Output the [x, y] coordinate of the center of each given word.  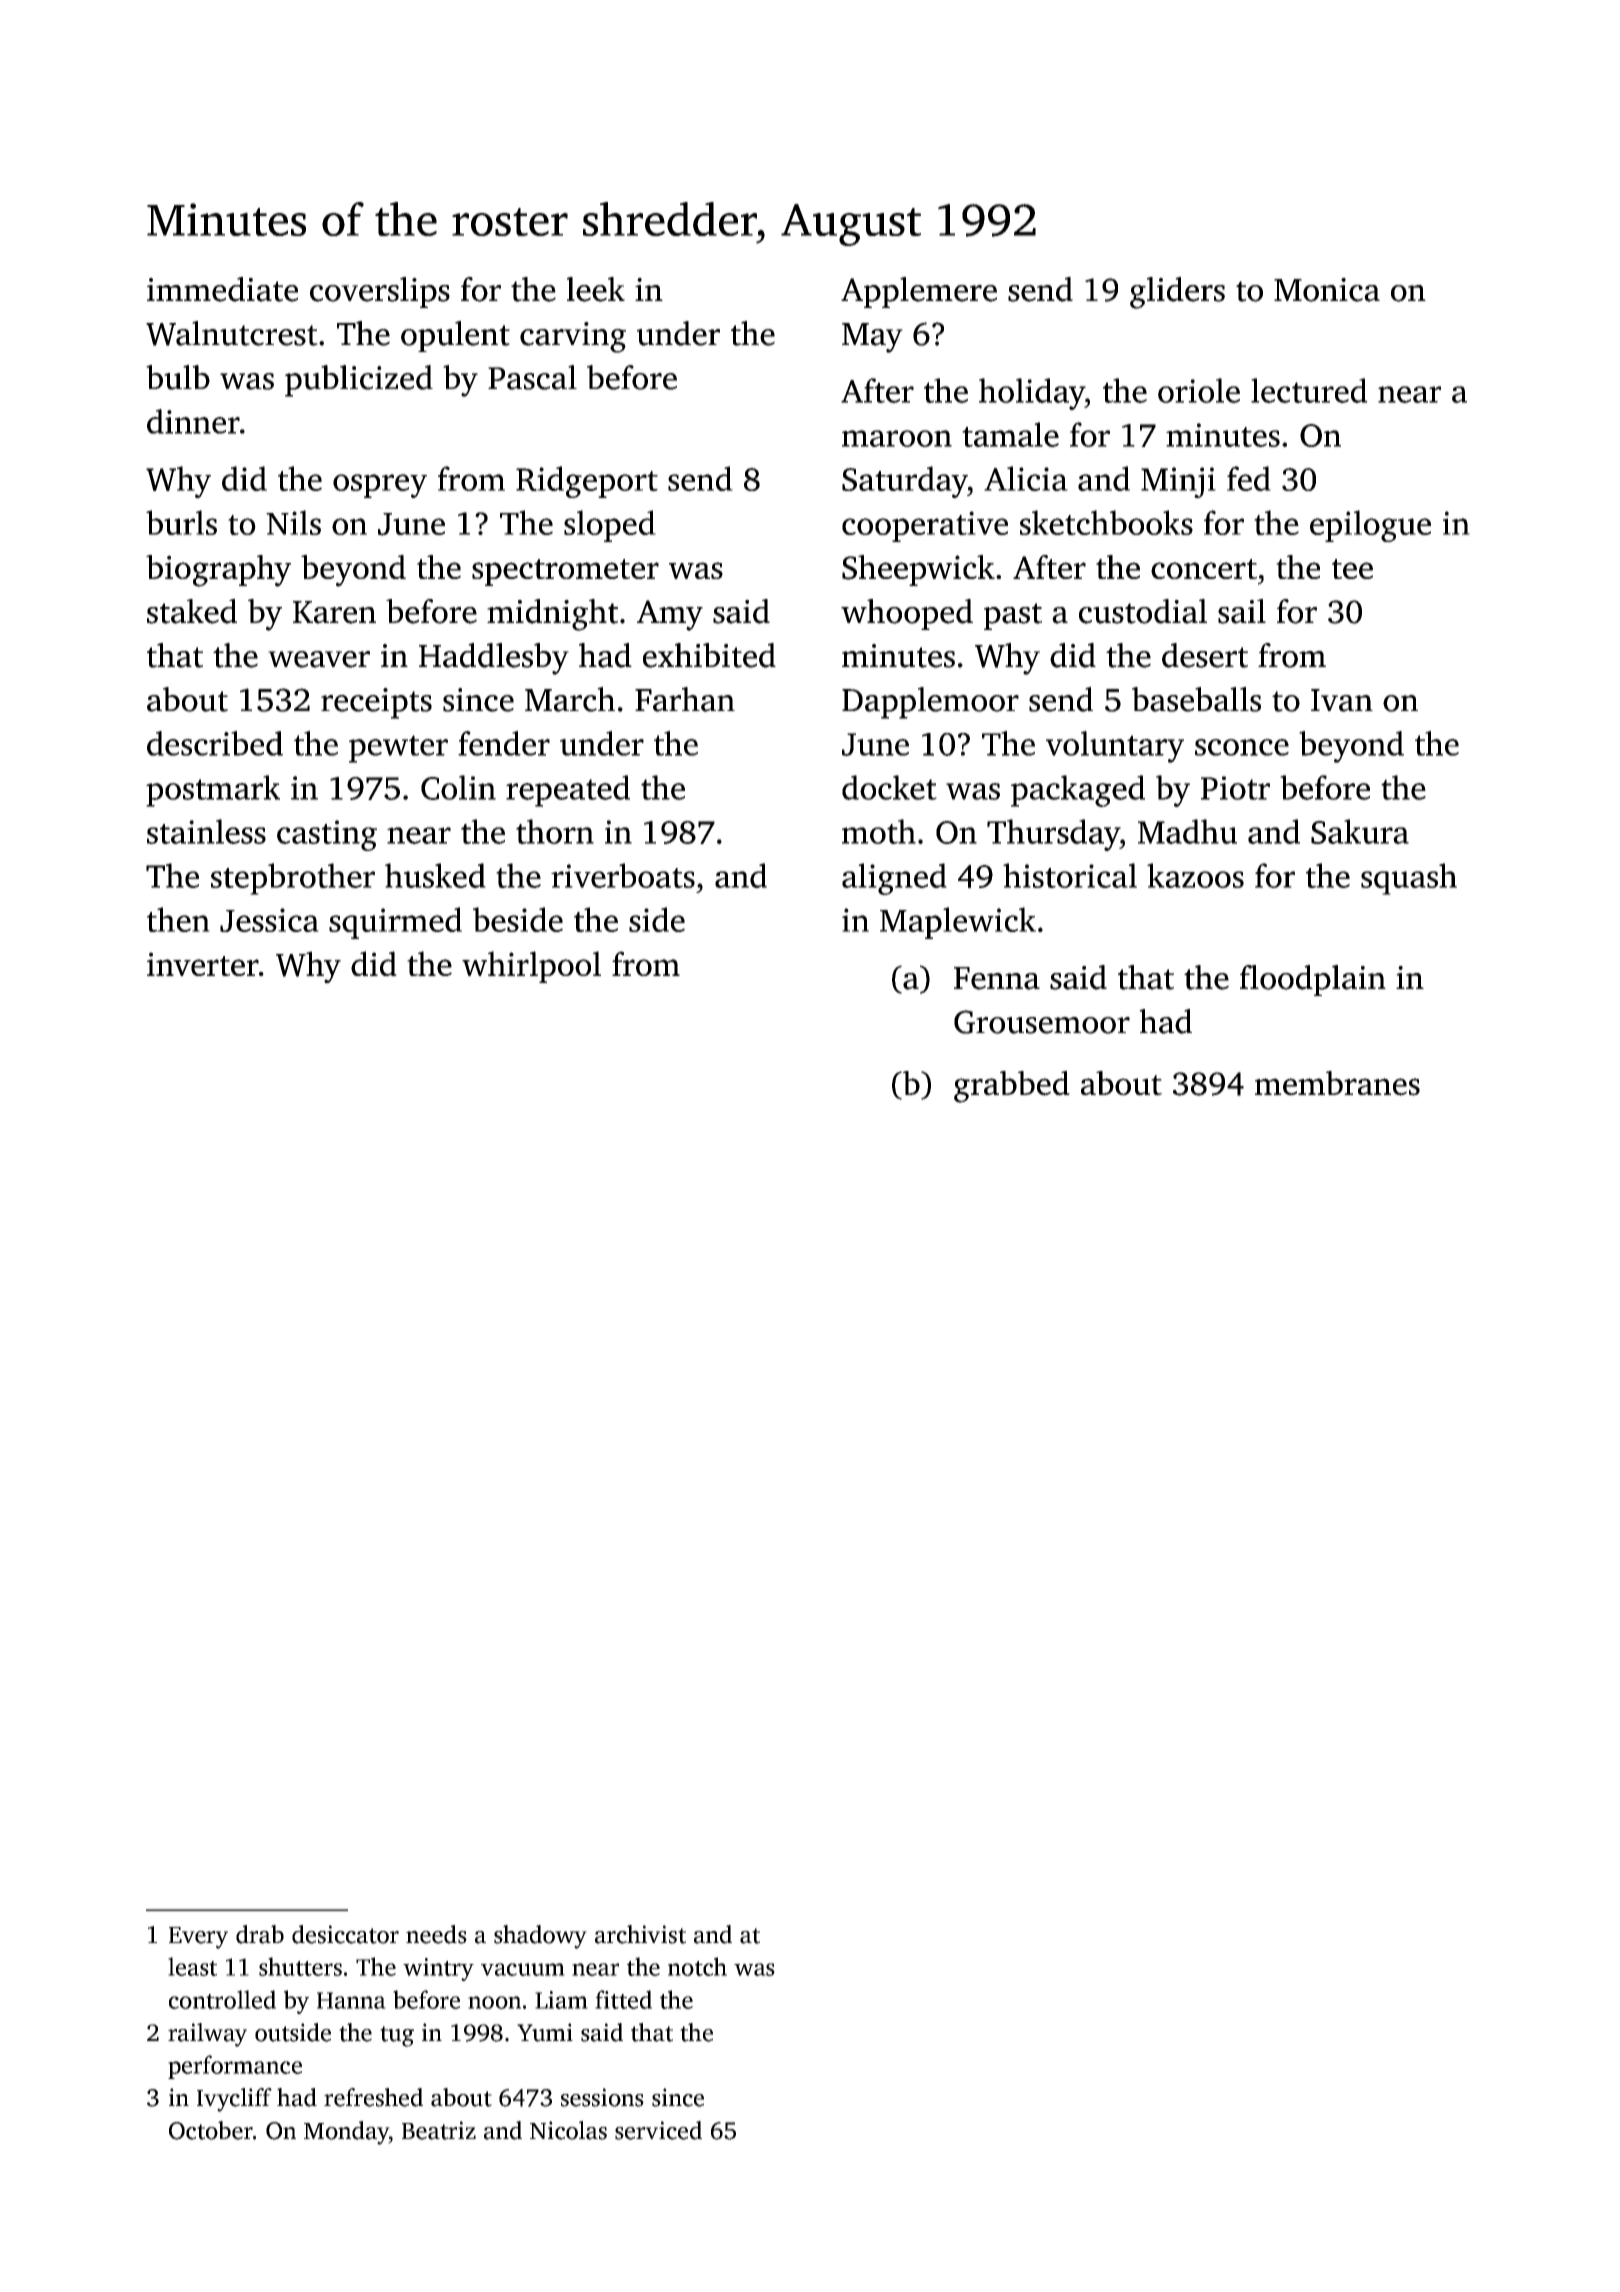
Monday [346, 2133]
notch [697, 1966]
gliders [1177, 293]
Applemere [919, 292]
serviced [658, 2130]
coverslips [380, 292]
